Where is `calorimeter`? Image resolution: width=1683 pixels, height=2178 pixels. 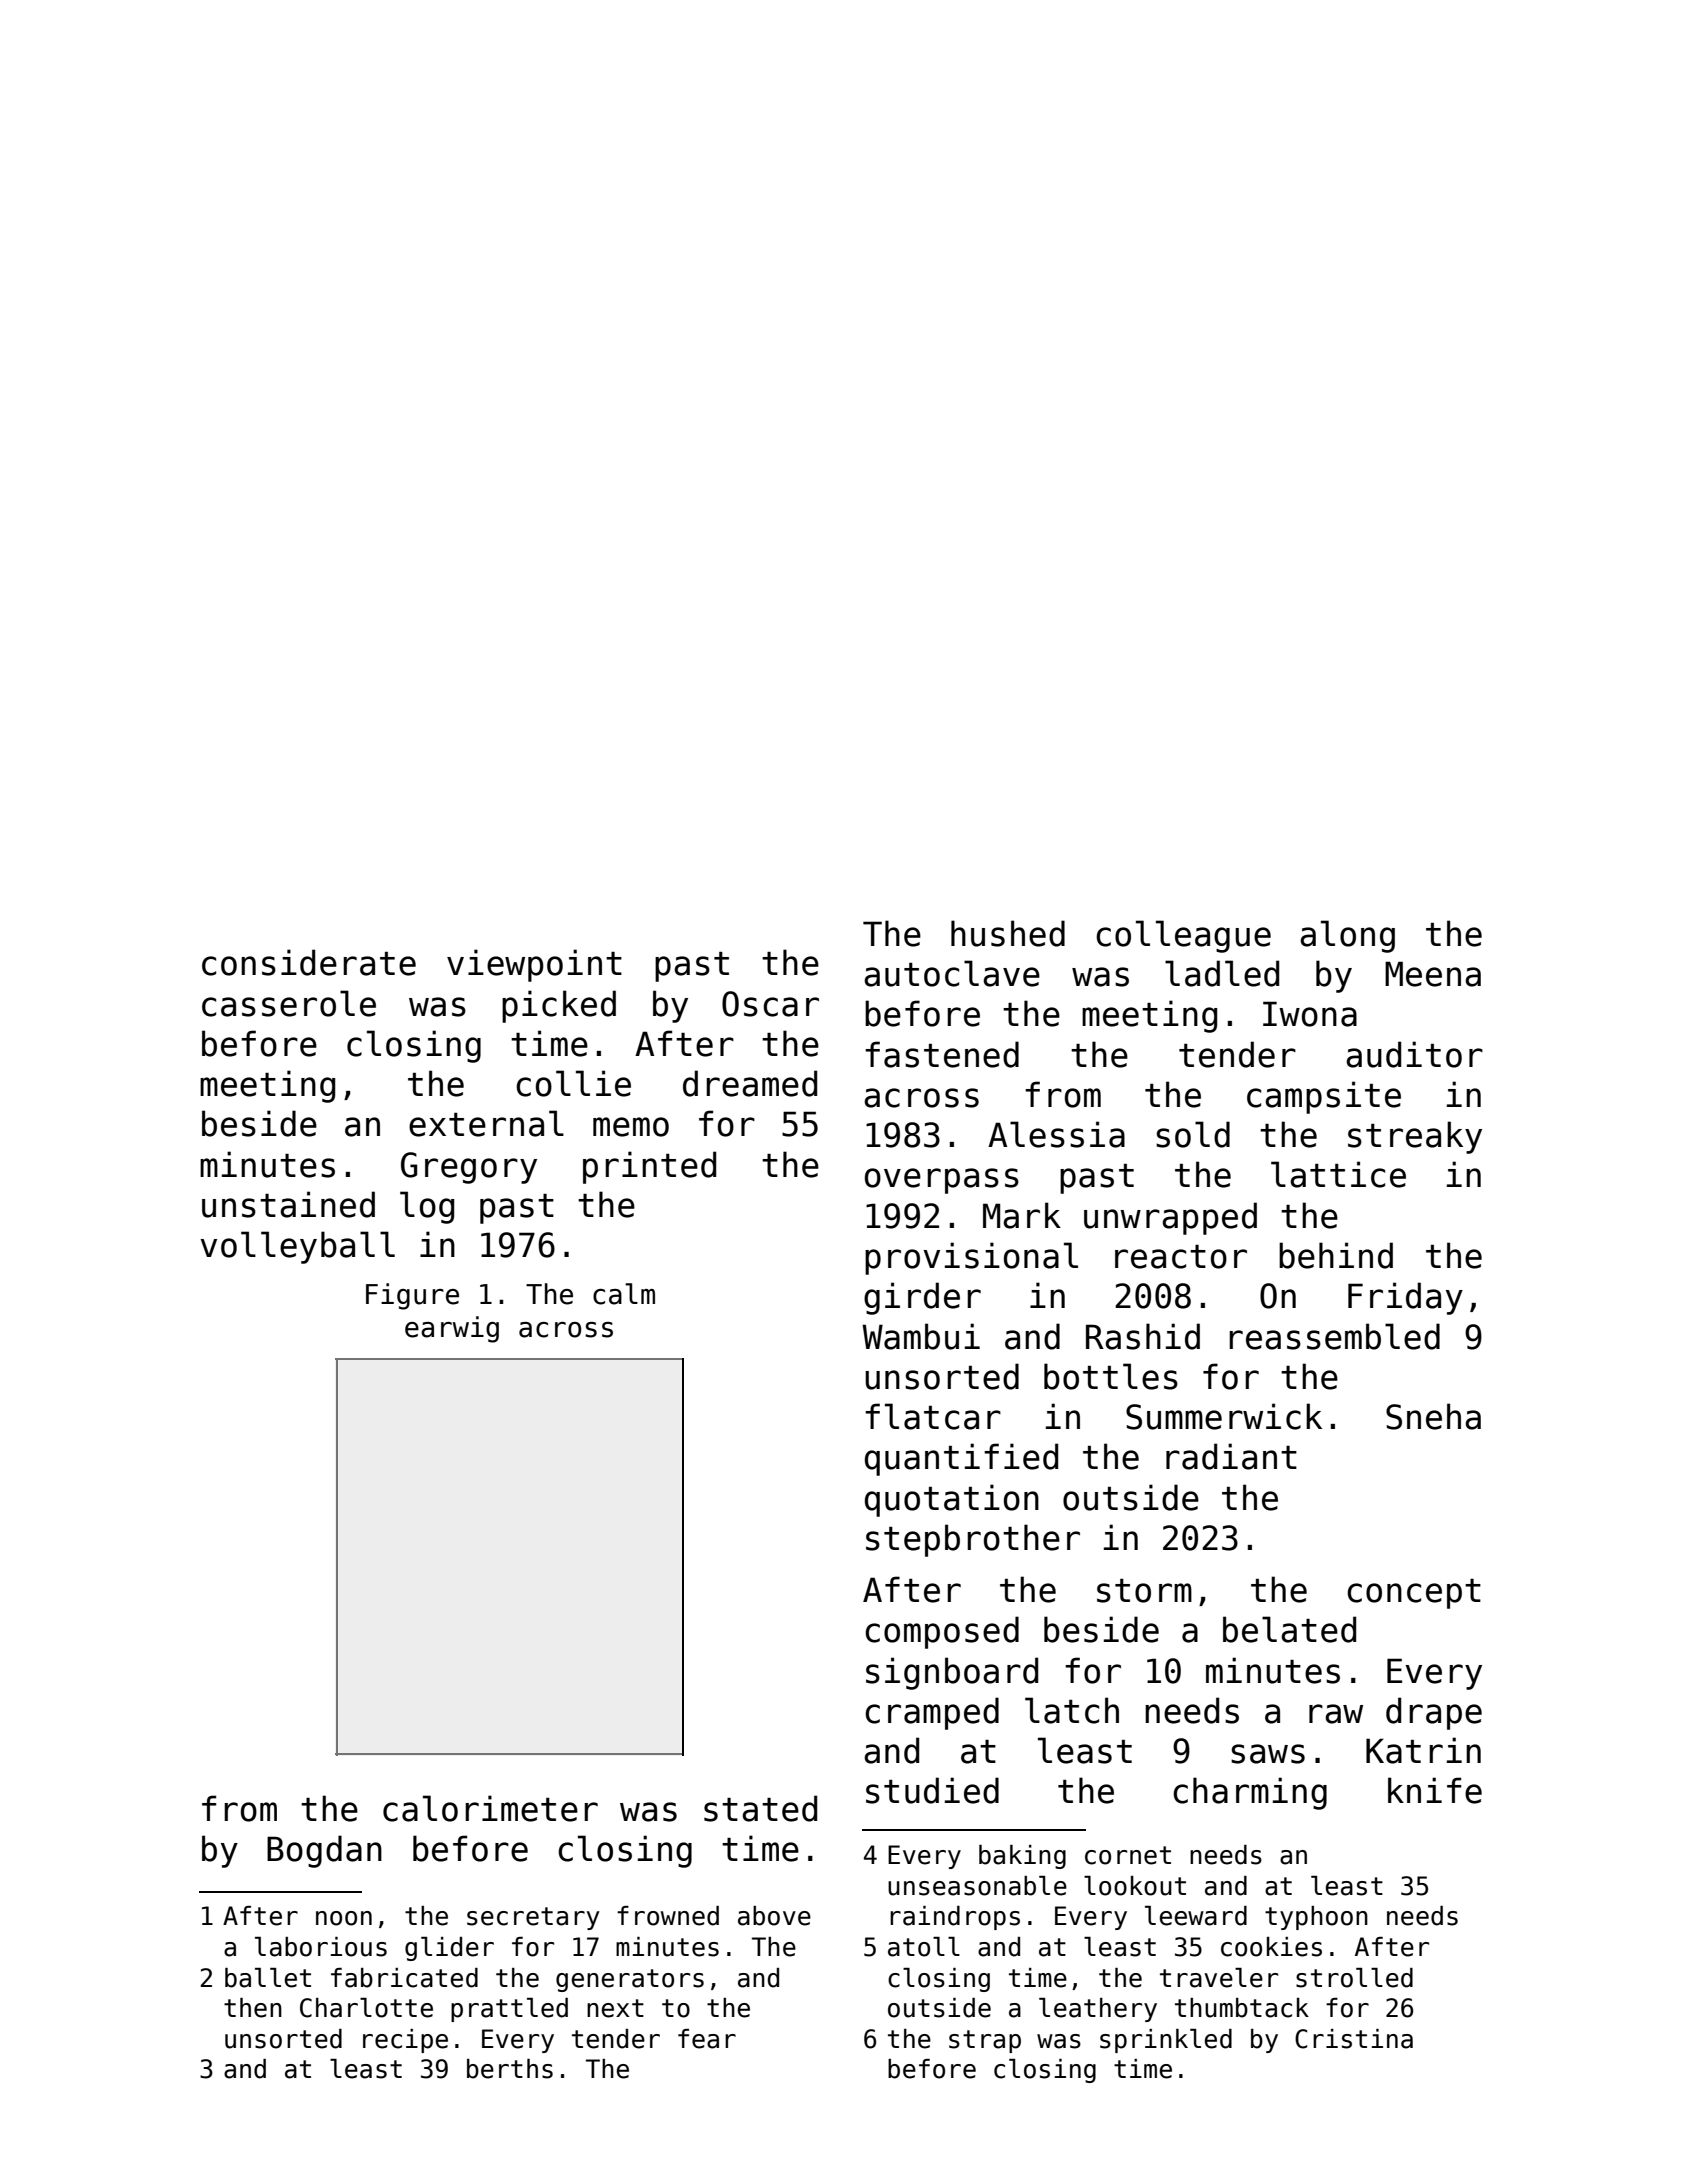
calorimeter is located at coordinates (490, 1808).
